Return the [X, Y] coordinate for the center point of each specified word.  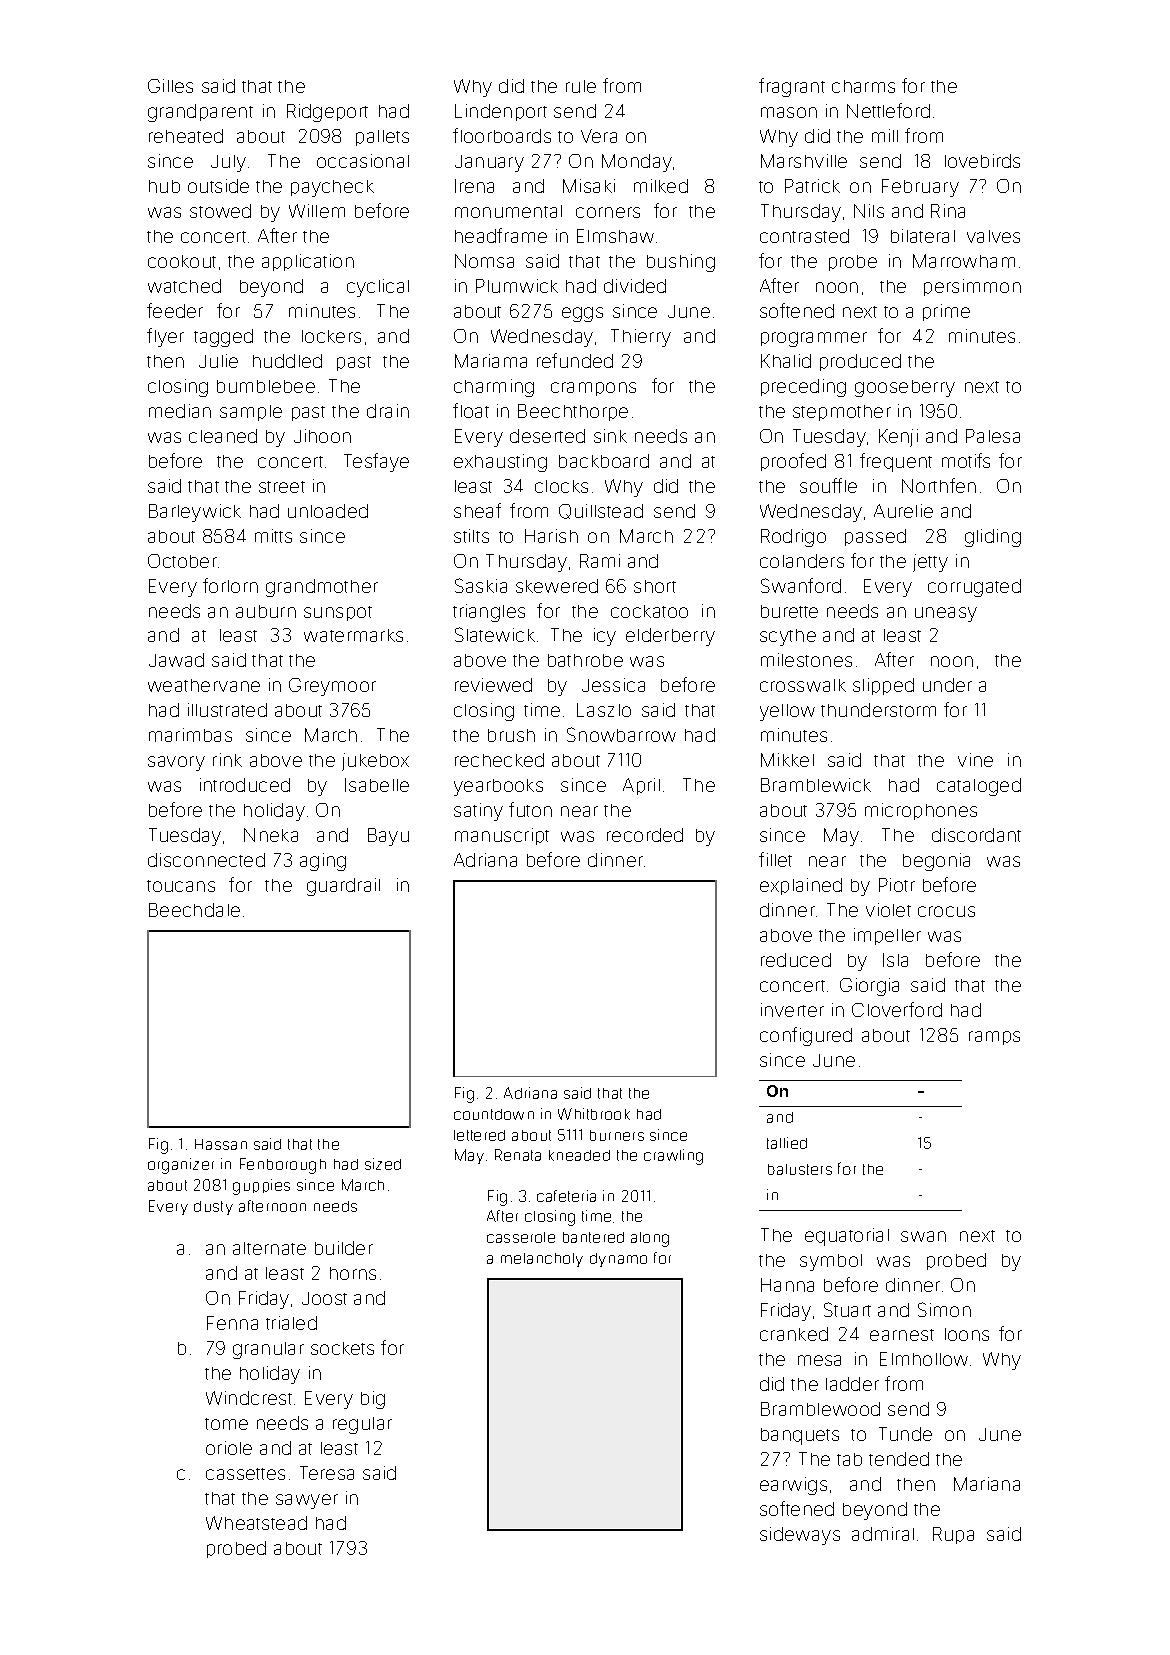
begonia [936, 862]
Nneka [271, 835]
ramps [994, 1038]
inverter [792, 1010]
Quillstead [601, 511]
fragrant [792, 87]
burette [789, 611]
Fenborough [283, 1166]
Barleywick [195, 513]
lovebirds [982, 161]
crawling [673, 1157]
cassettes [245, 1474]
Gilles [170, 86]
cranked [794, 1334]
